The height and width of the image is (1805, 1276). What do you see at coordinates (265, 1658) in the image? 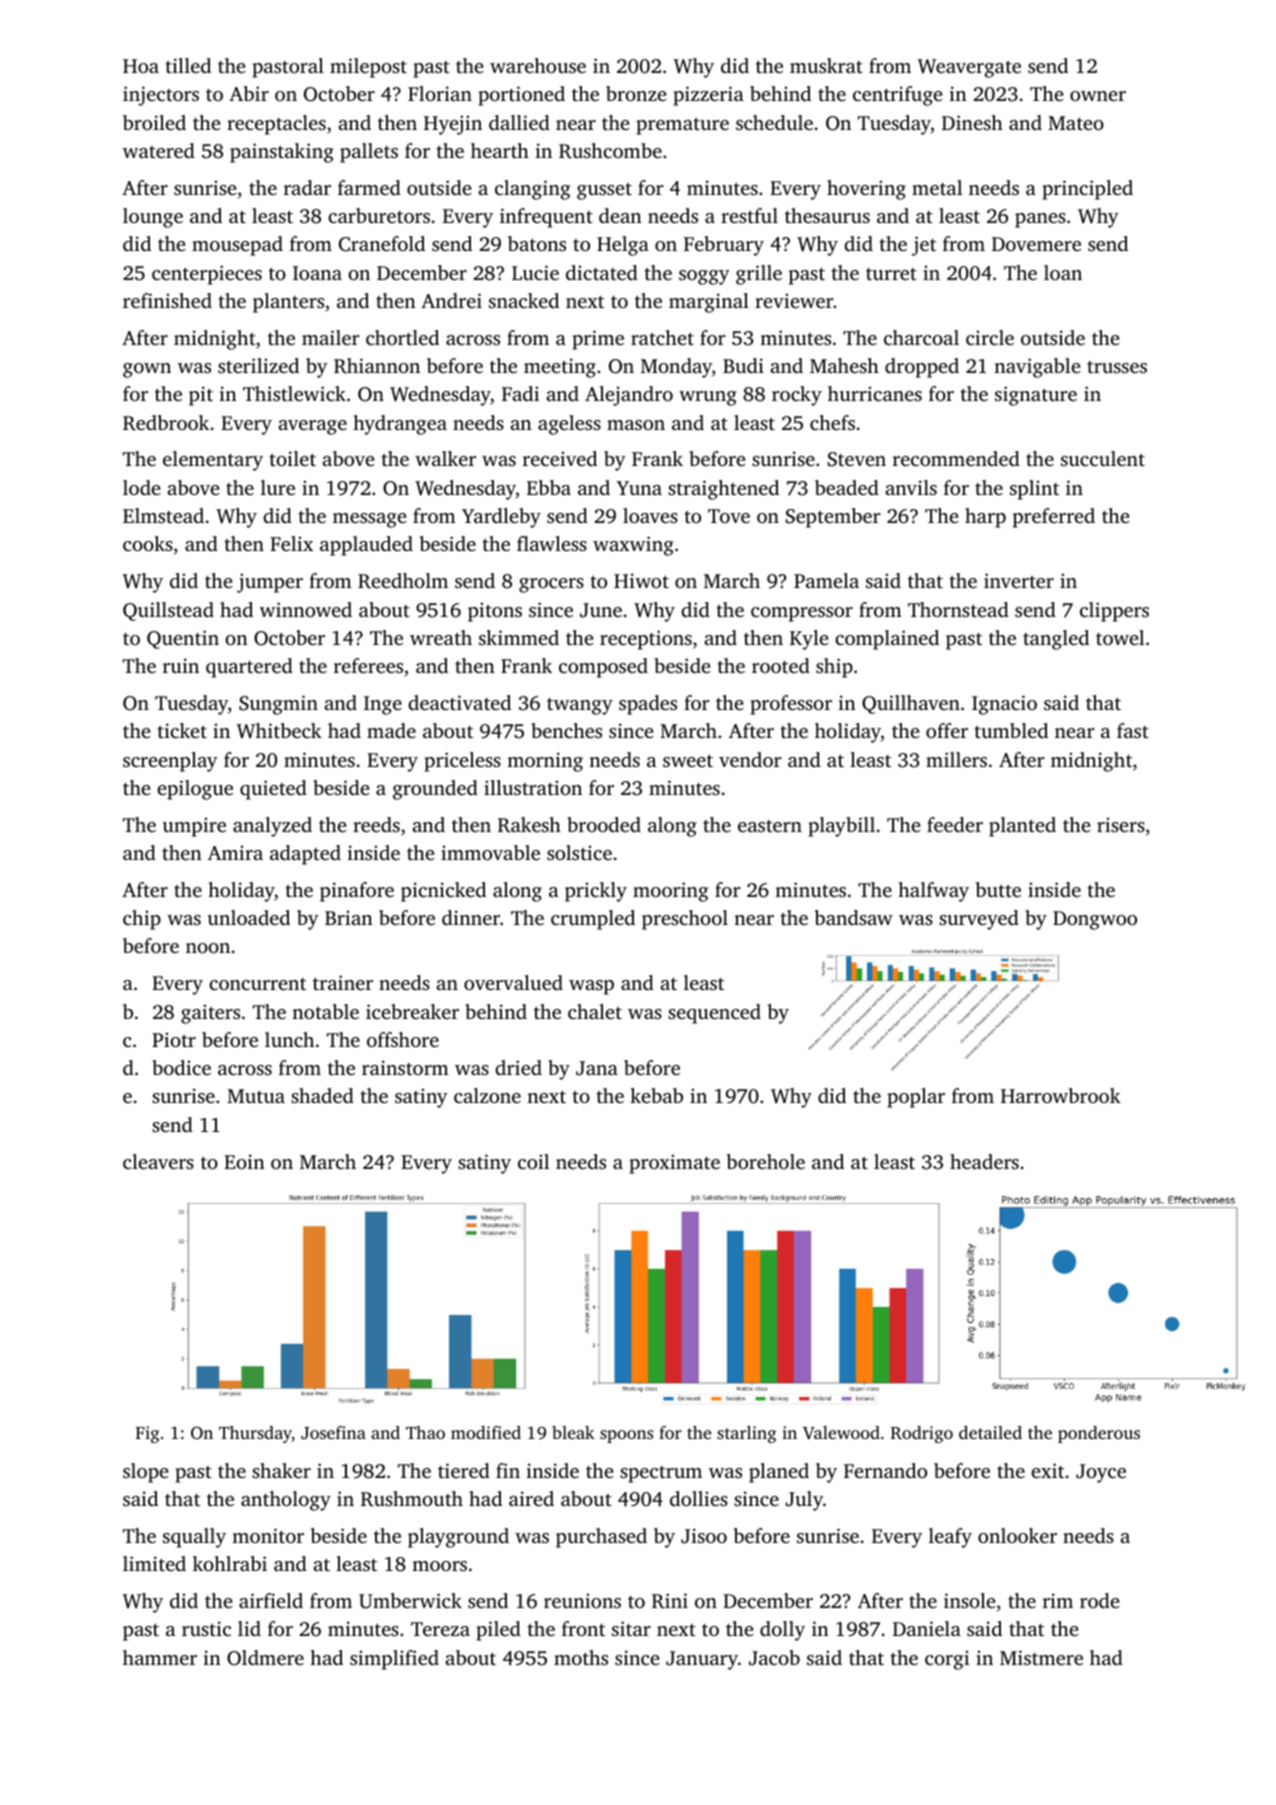
I see `Oldmere` at bounding box center [265, 1658].
